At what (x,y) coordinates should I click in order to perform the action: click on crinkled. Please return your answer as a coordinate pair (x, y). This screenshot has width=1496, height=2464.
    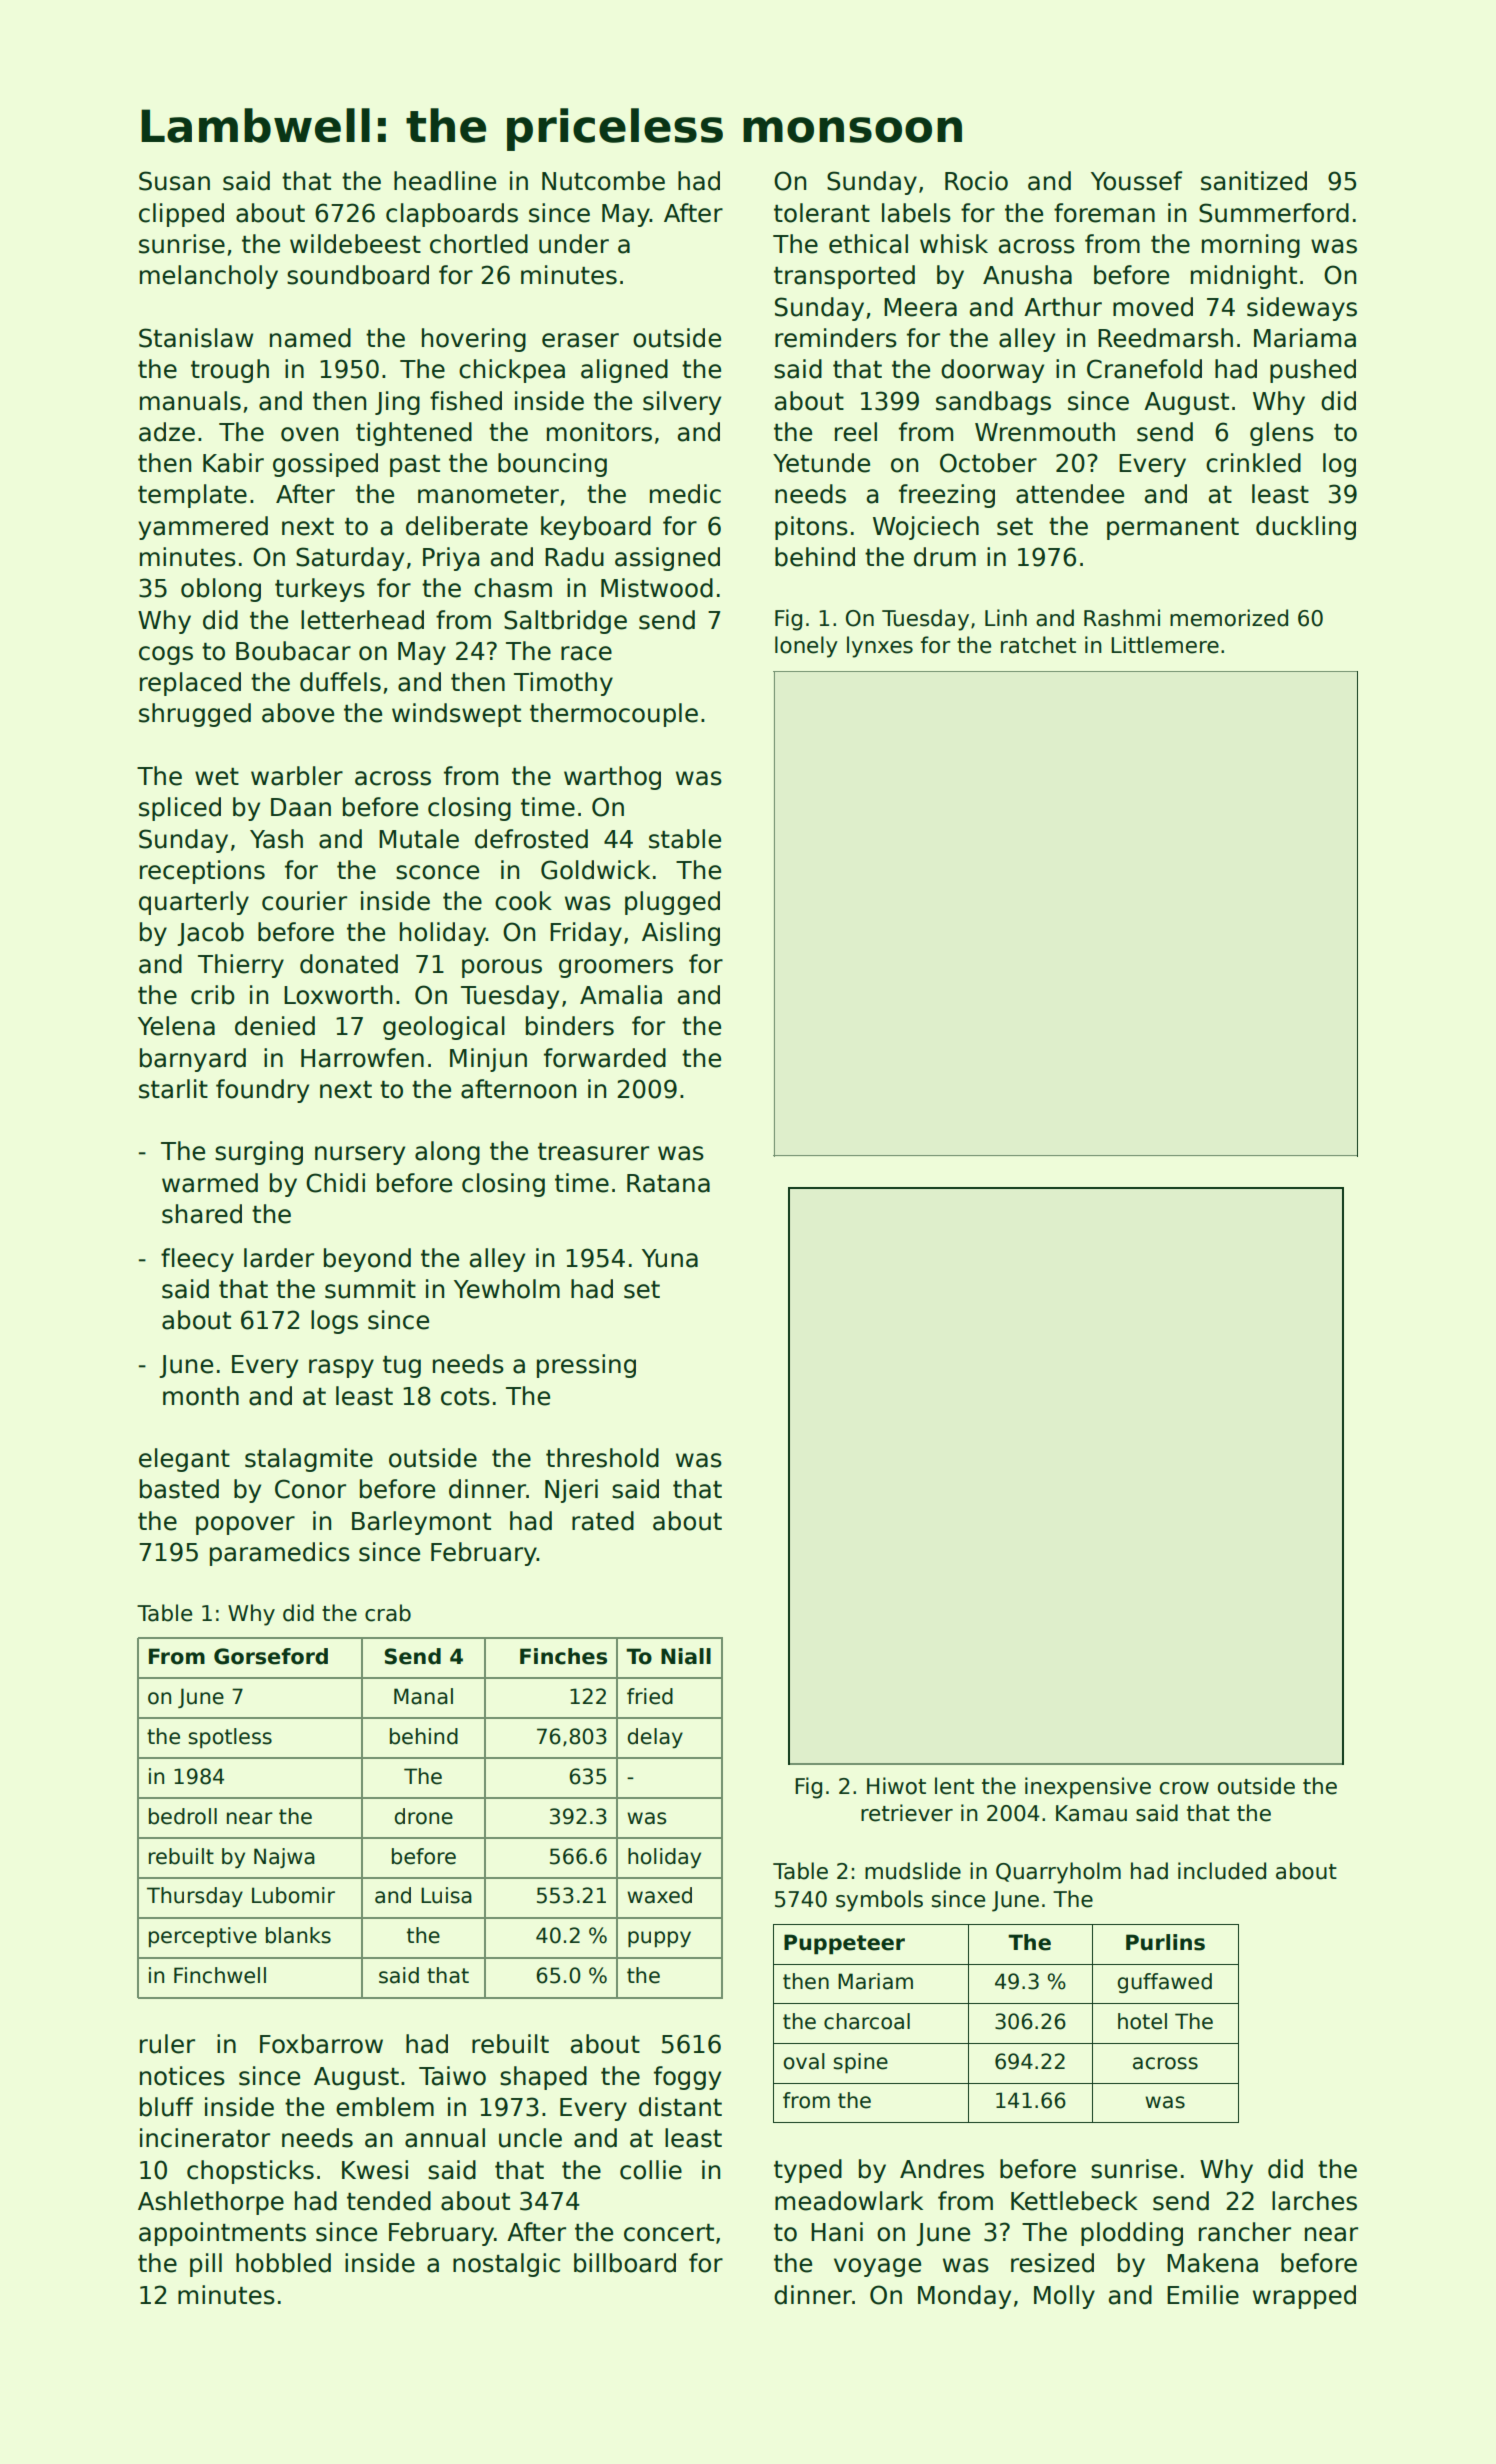
    Looking at the image, I should click on (1253, 463).
